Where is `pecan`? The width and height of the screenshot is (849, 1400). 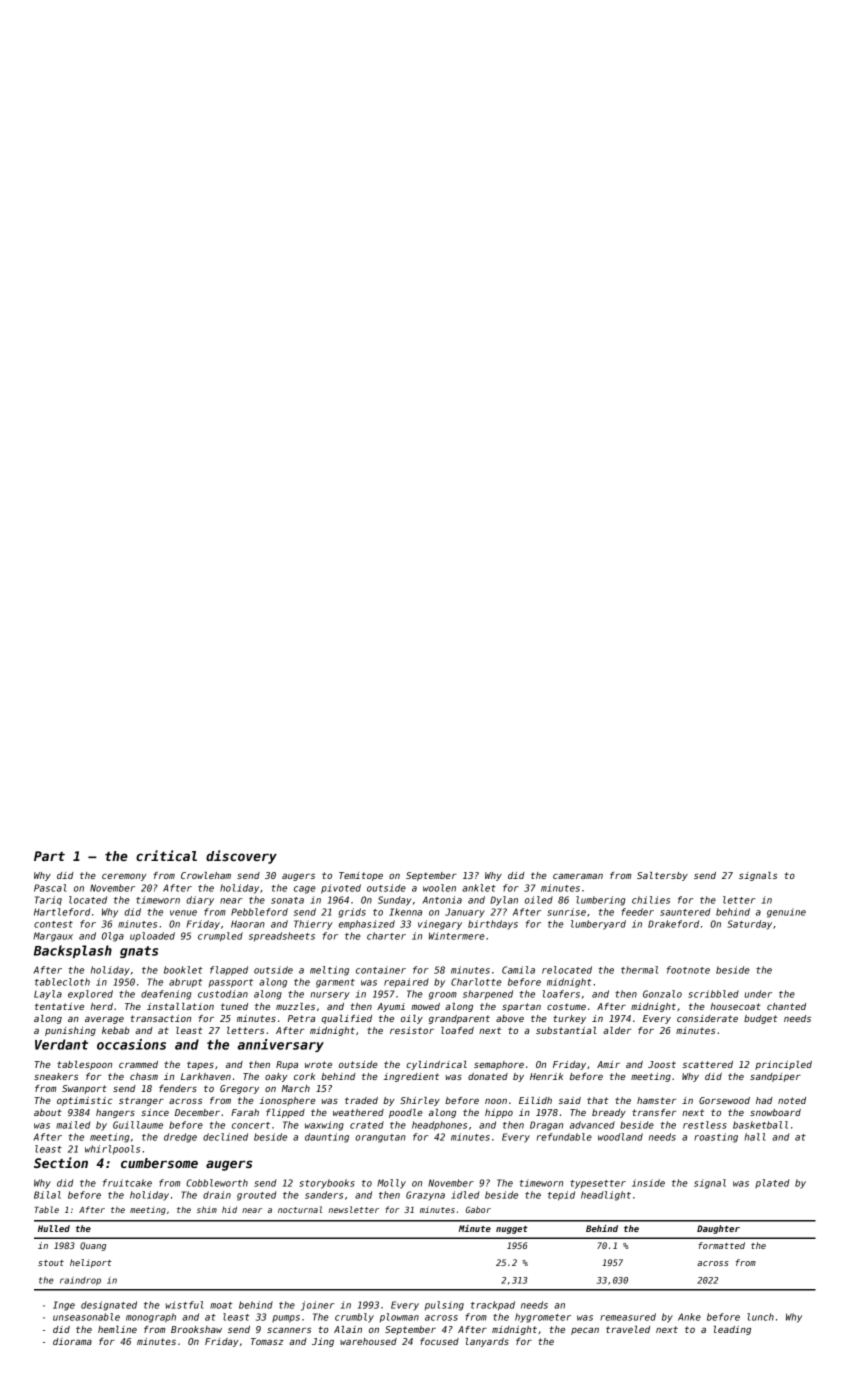 pecan is located at coordinates (585, 1331).
